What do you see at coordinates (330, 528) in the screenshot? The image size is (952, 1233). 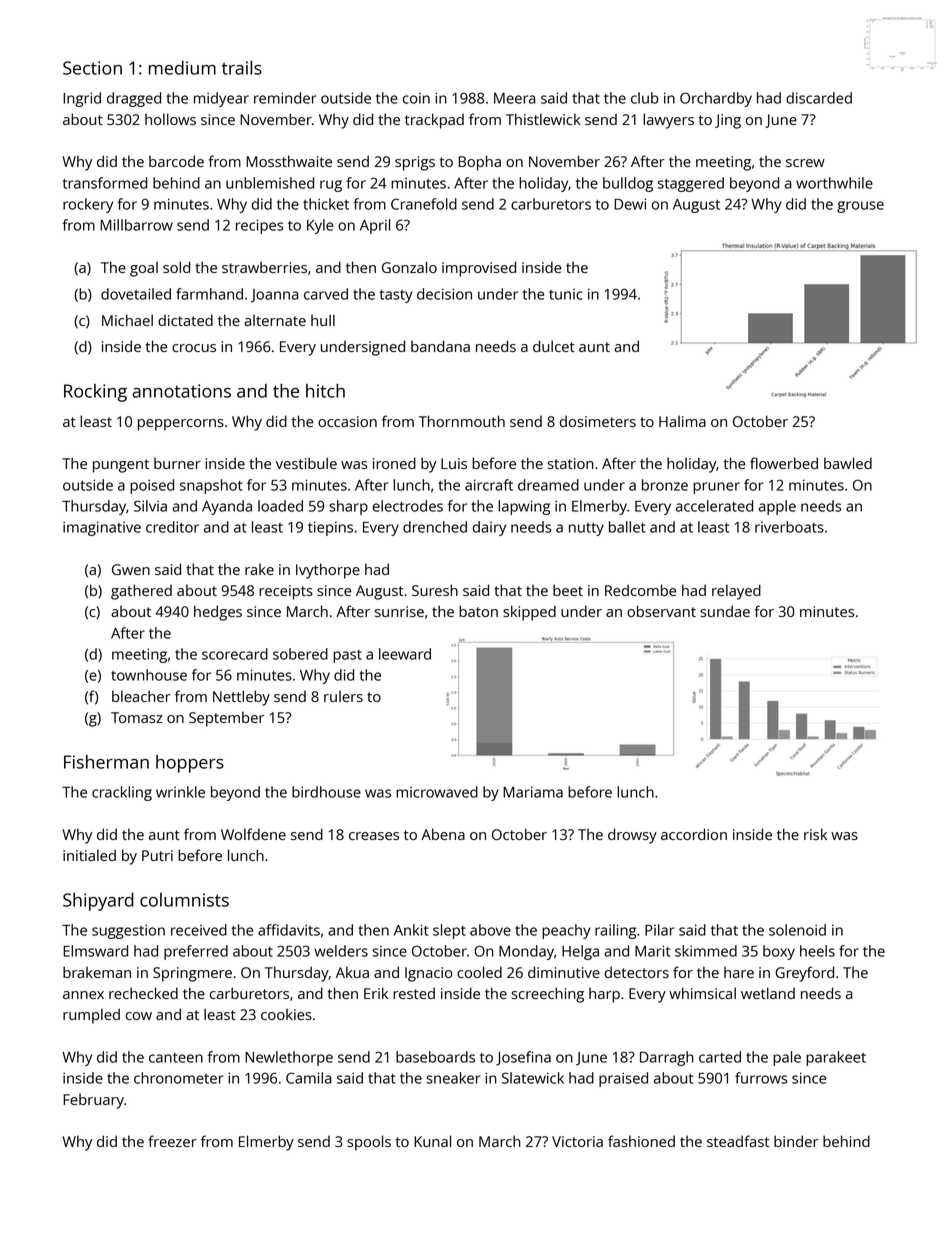 I see `tiepins` at bounding box center [330, 528].
